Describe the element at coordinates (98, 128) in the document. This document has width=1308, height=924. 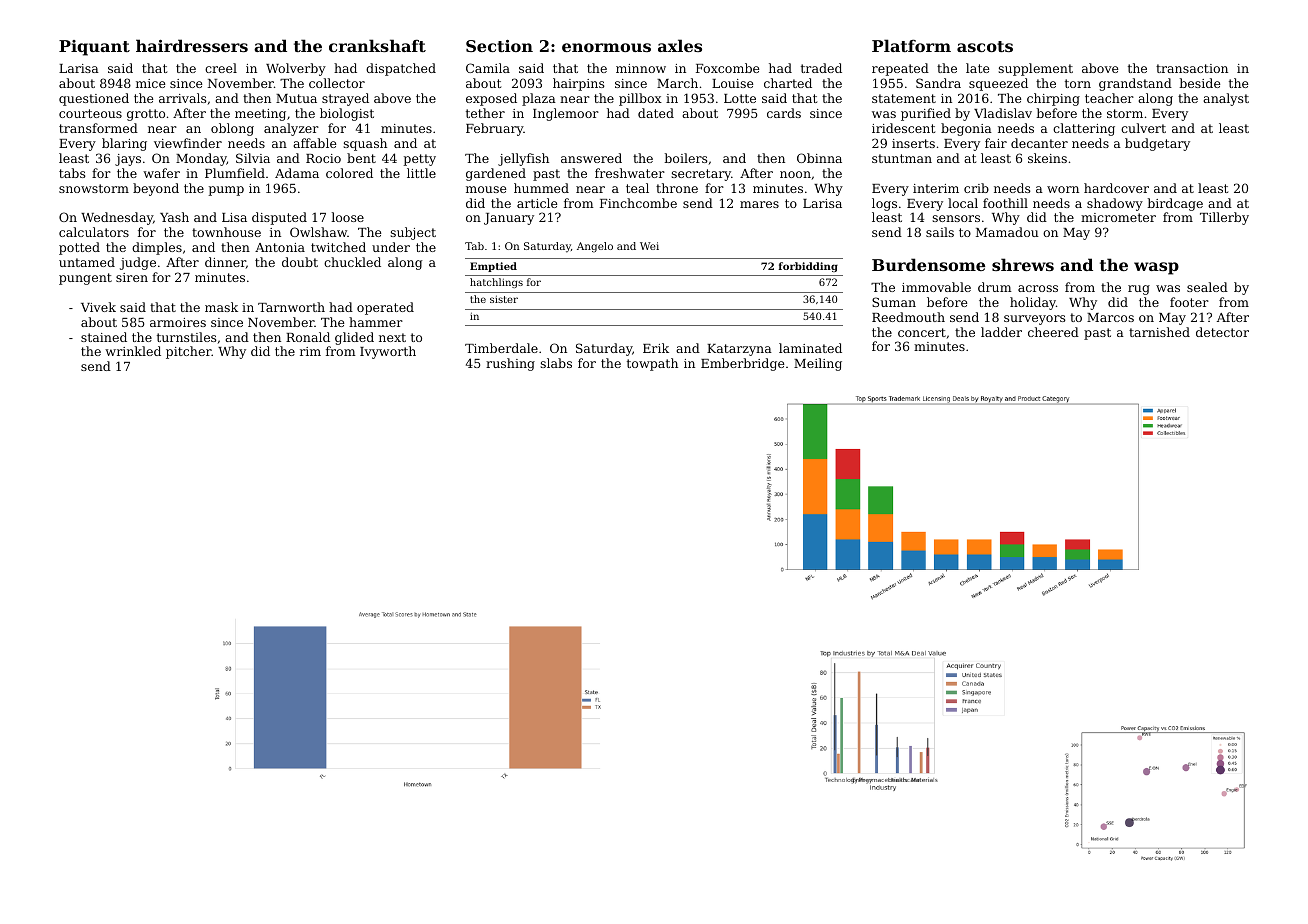
I see `transformed` at that location.
